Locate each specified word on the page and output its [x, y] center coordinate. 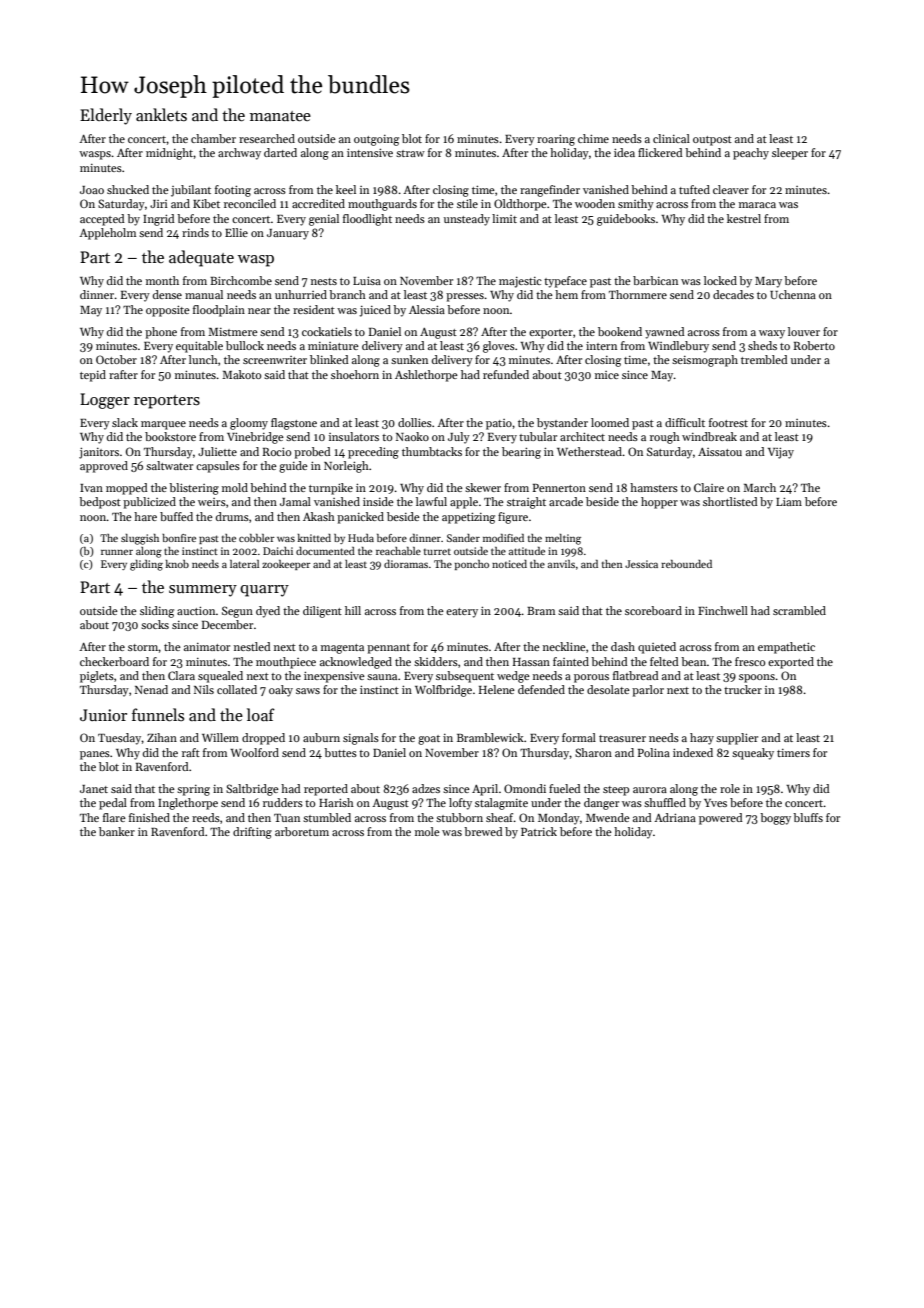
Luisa [367, 280]
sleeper [790, 154]
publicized [149, 503]
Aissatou [720, 452]
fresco [750, 661]
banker [117, 831]
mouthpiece [286, 663]
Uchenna [793, 294]
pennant [388, 649]
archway [239, 154]
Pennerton [559, 488]
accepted [102, 220]
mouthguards [382, 205]
